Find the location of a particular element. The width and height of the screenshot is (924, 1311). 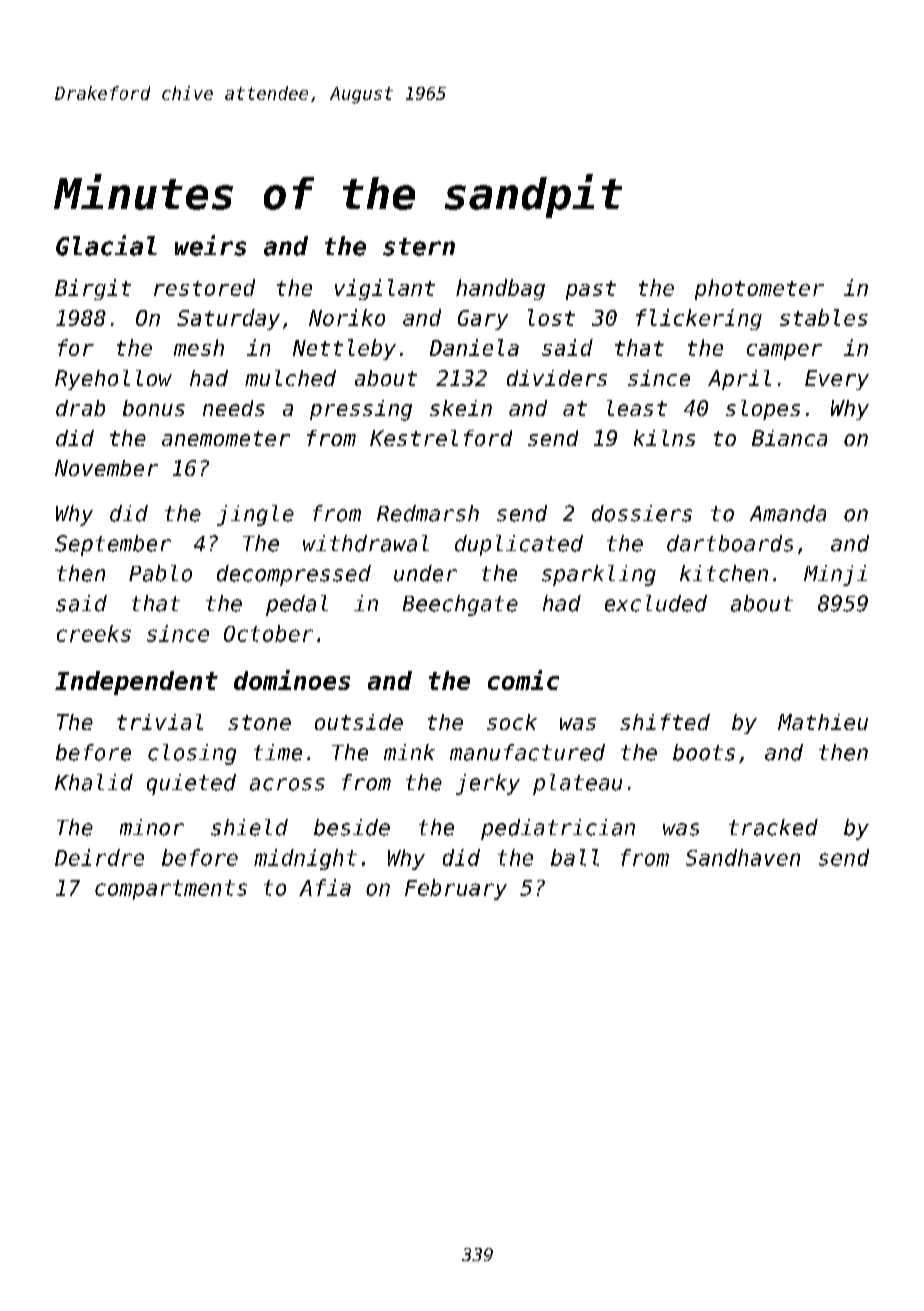

October is located at coordinates (268, 633).
